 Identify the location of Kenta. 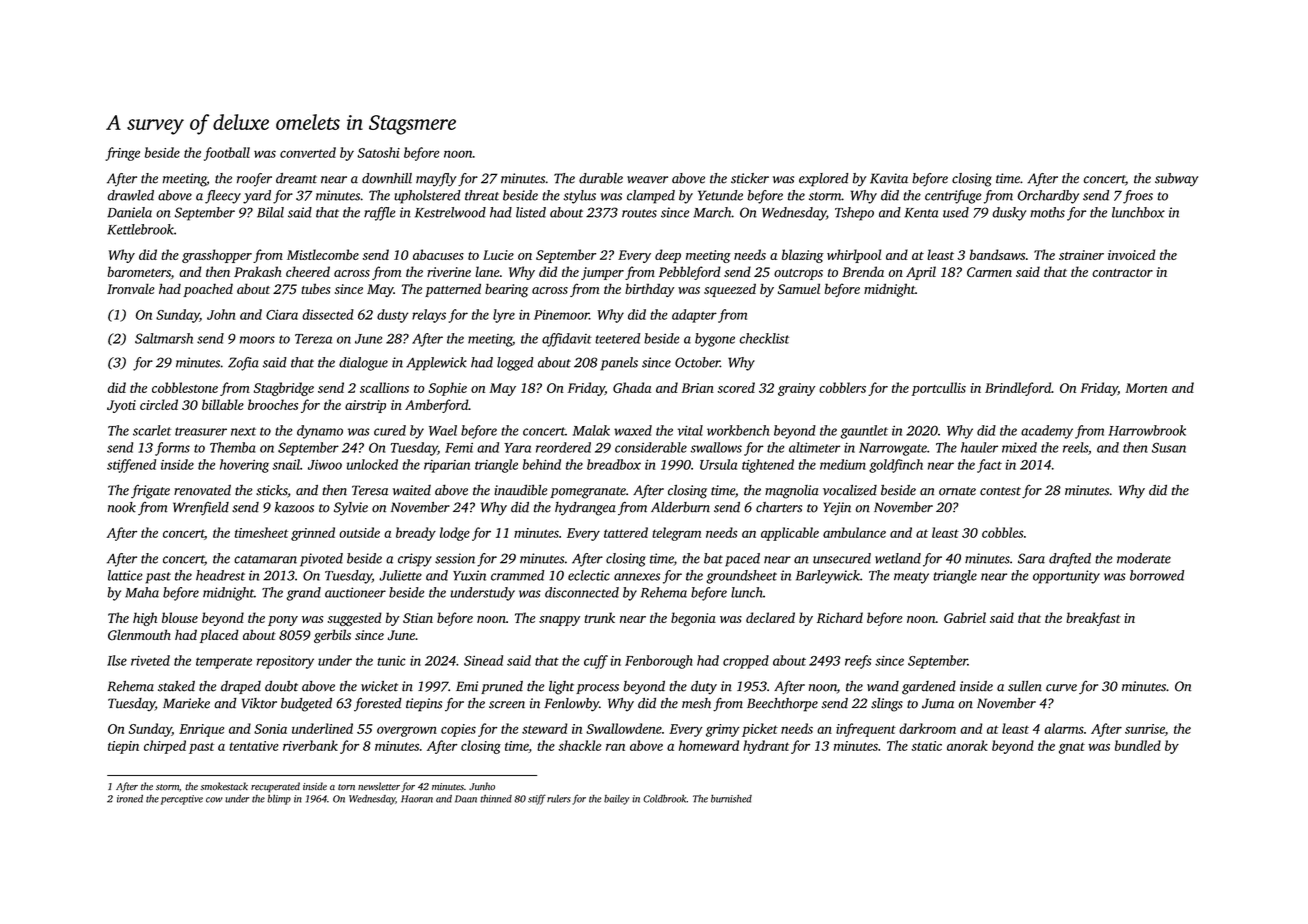
(921, 213).
